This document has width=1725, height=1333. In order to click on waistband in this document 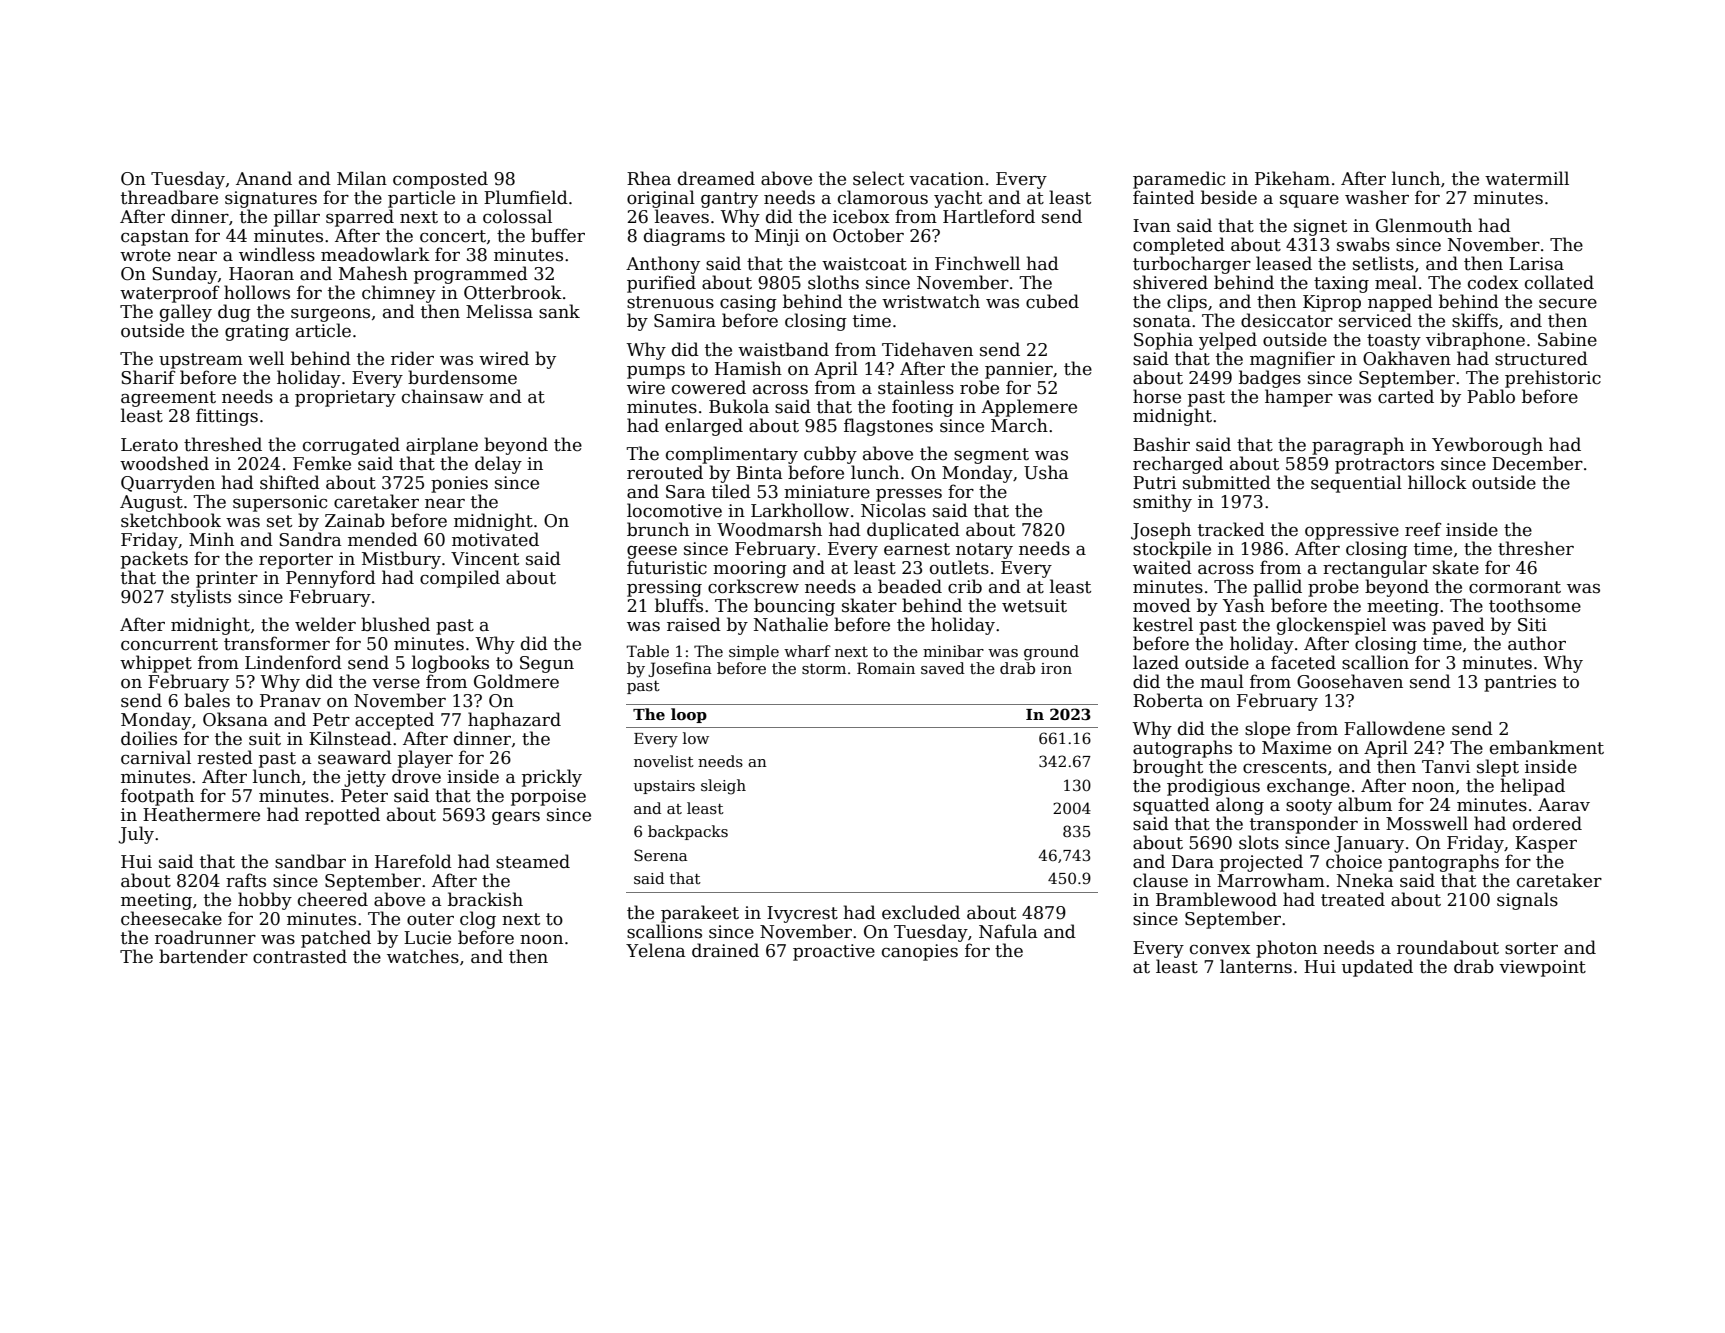, I will do `click(783, 349)`.
